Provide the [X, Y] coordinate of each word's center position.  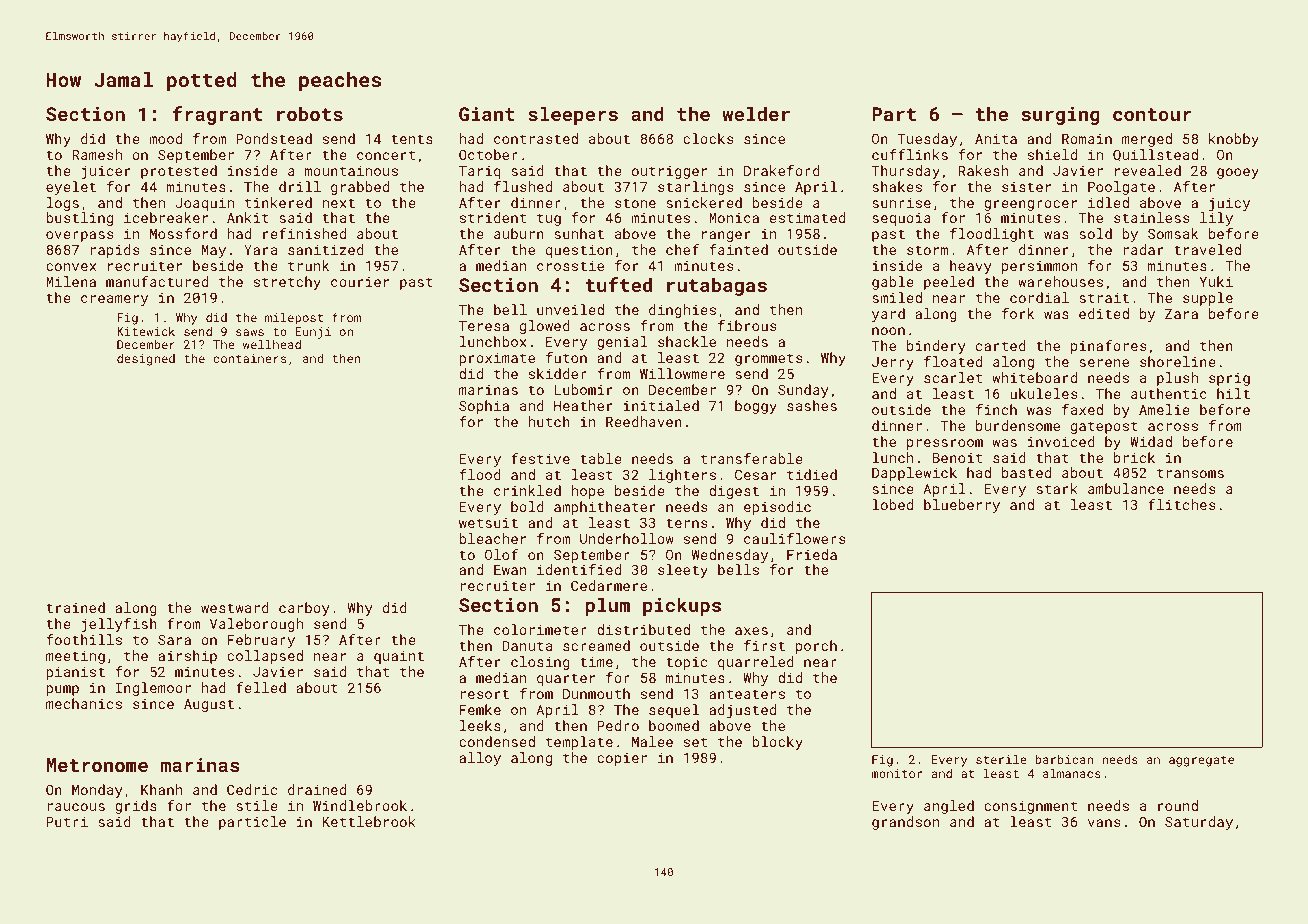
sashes [812, 405]
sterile [1001, 759]
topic [686, 663]
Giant [487, 114]
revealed [1148, 170]
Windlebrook [360, 805]
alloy [480, 759]
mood [165, 138]
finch [996, 409]
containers [249, 358]
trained [75, 607]
